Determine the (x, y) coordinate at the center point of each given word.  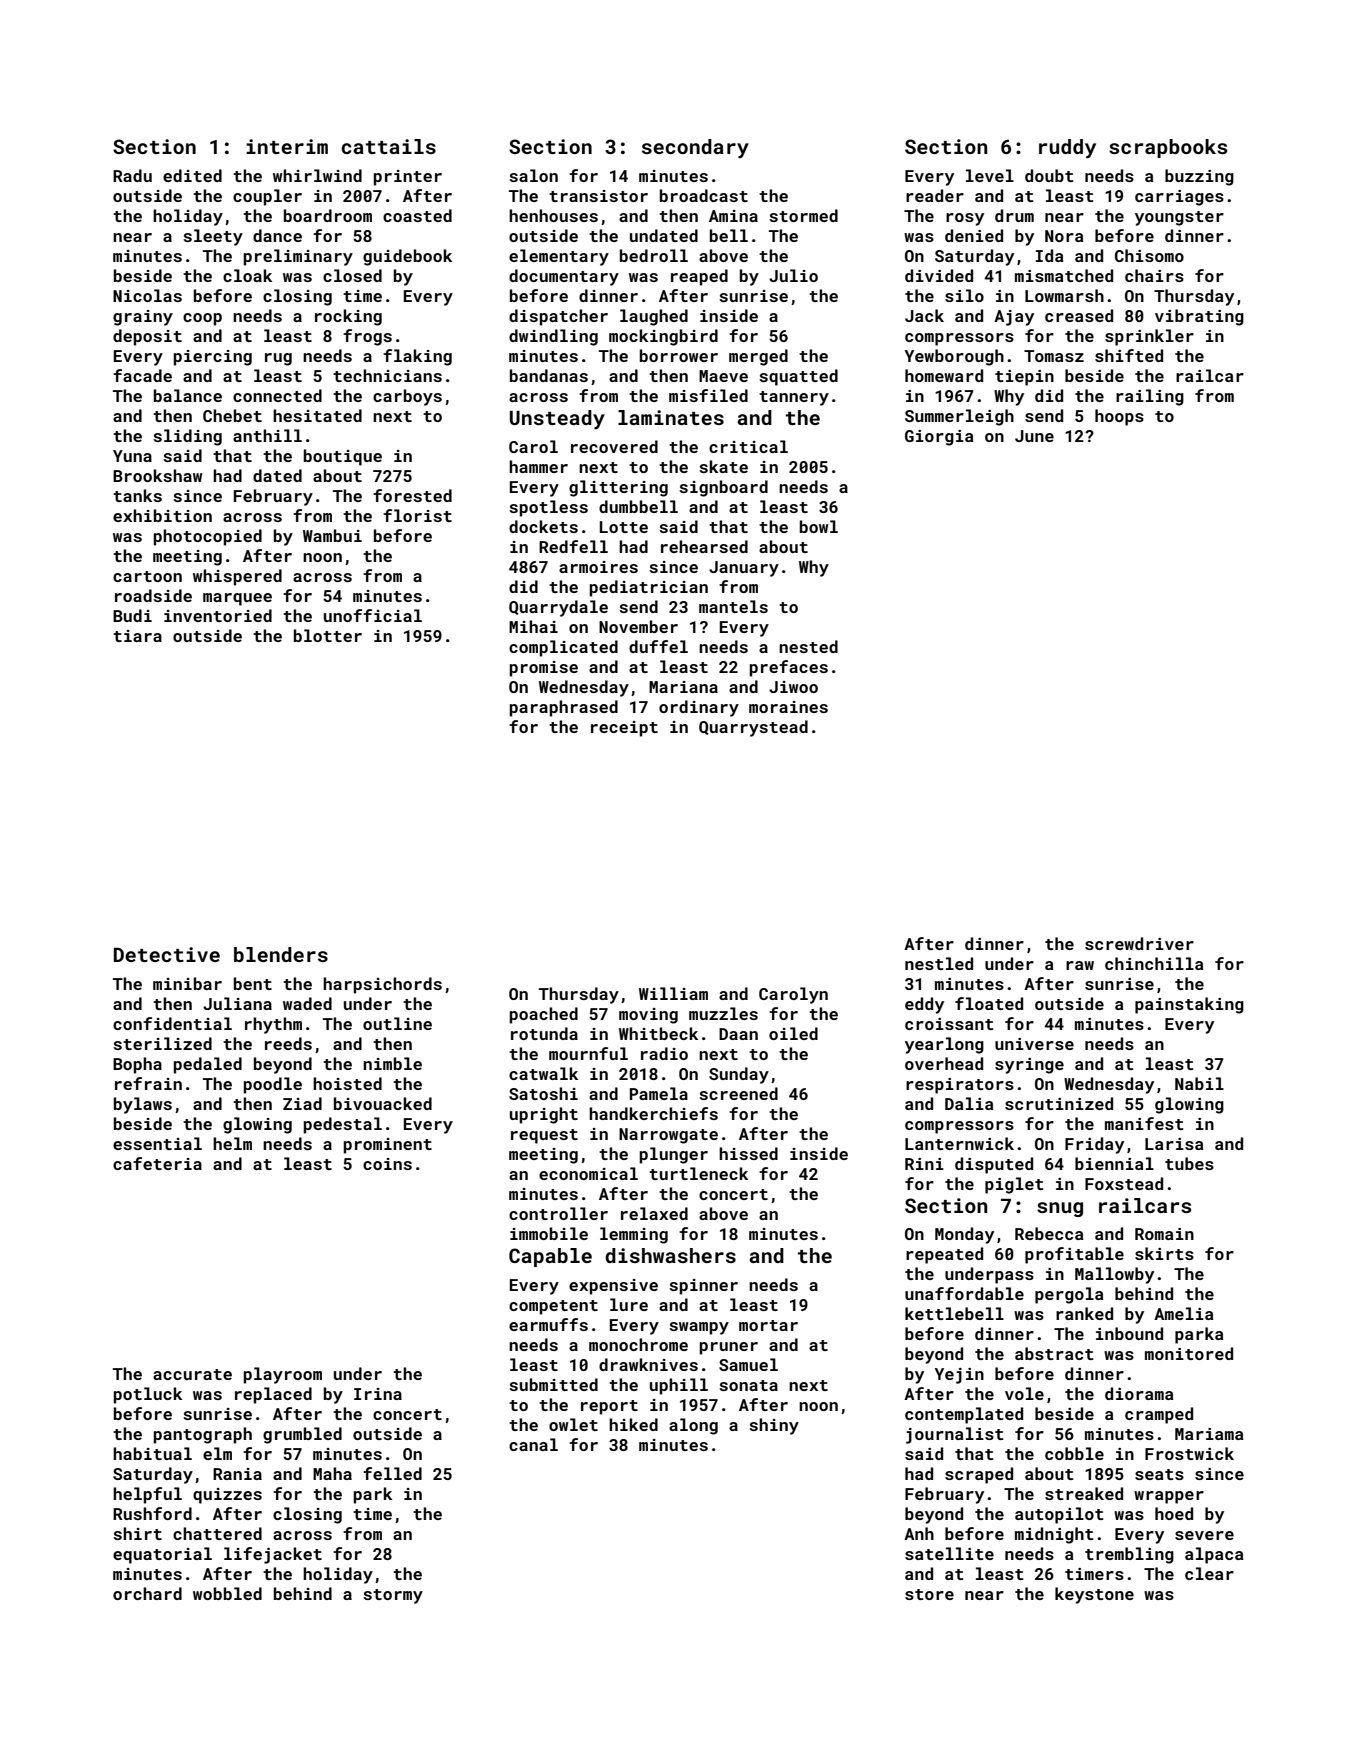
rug (278, 359)
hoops (1119, 417)
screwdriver (1139, 943)
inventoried (218, 615)
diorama (1139, 1393)
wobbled (227, 1593)
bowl (819, 526)
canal (533, 1444)
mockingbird (663, 337)
